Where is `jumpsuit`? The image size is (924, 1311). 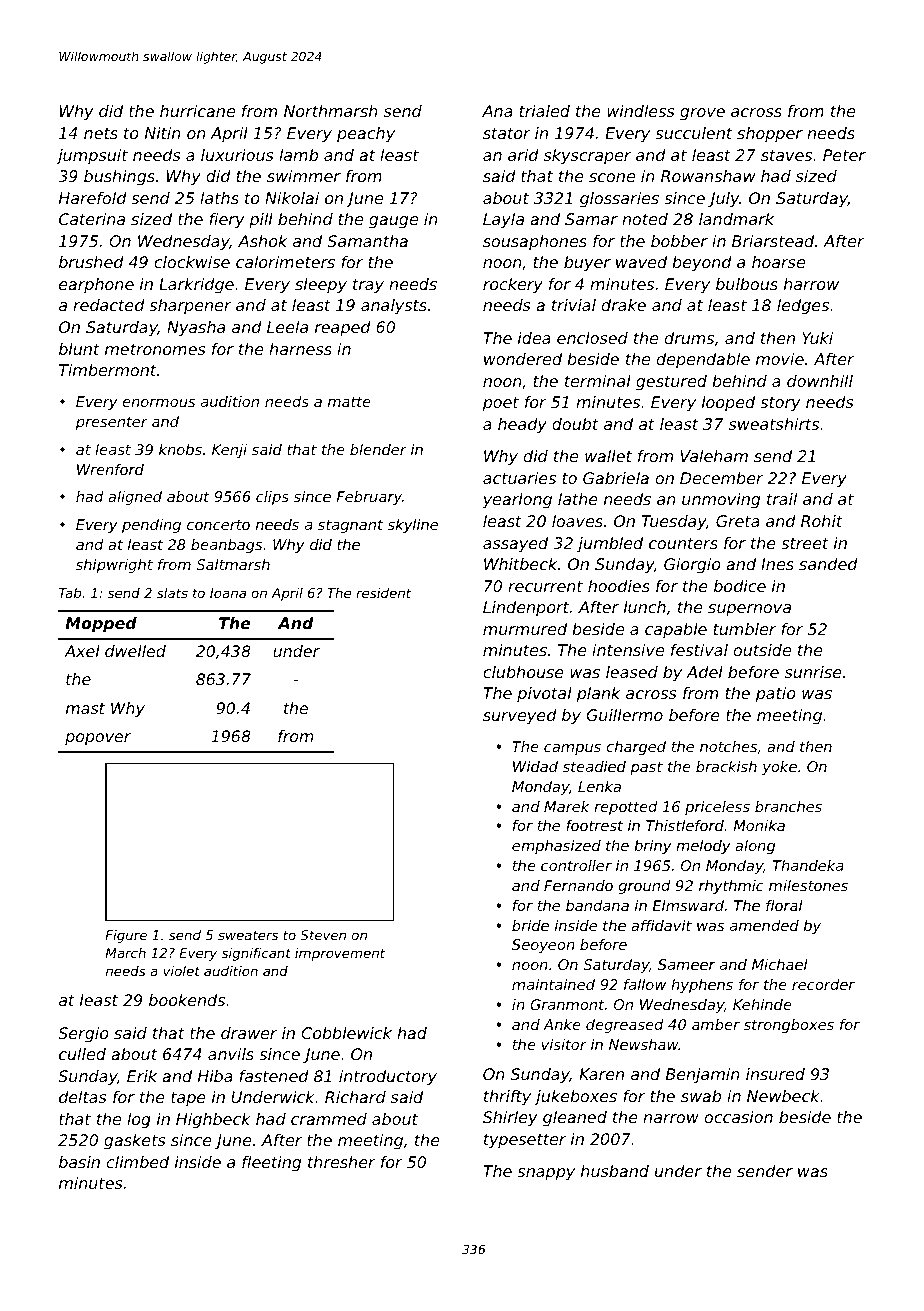
jumpsuit is located at coordinates (92, 157).
